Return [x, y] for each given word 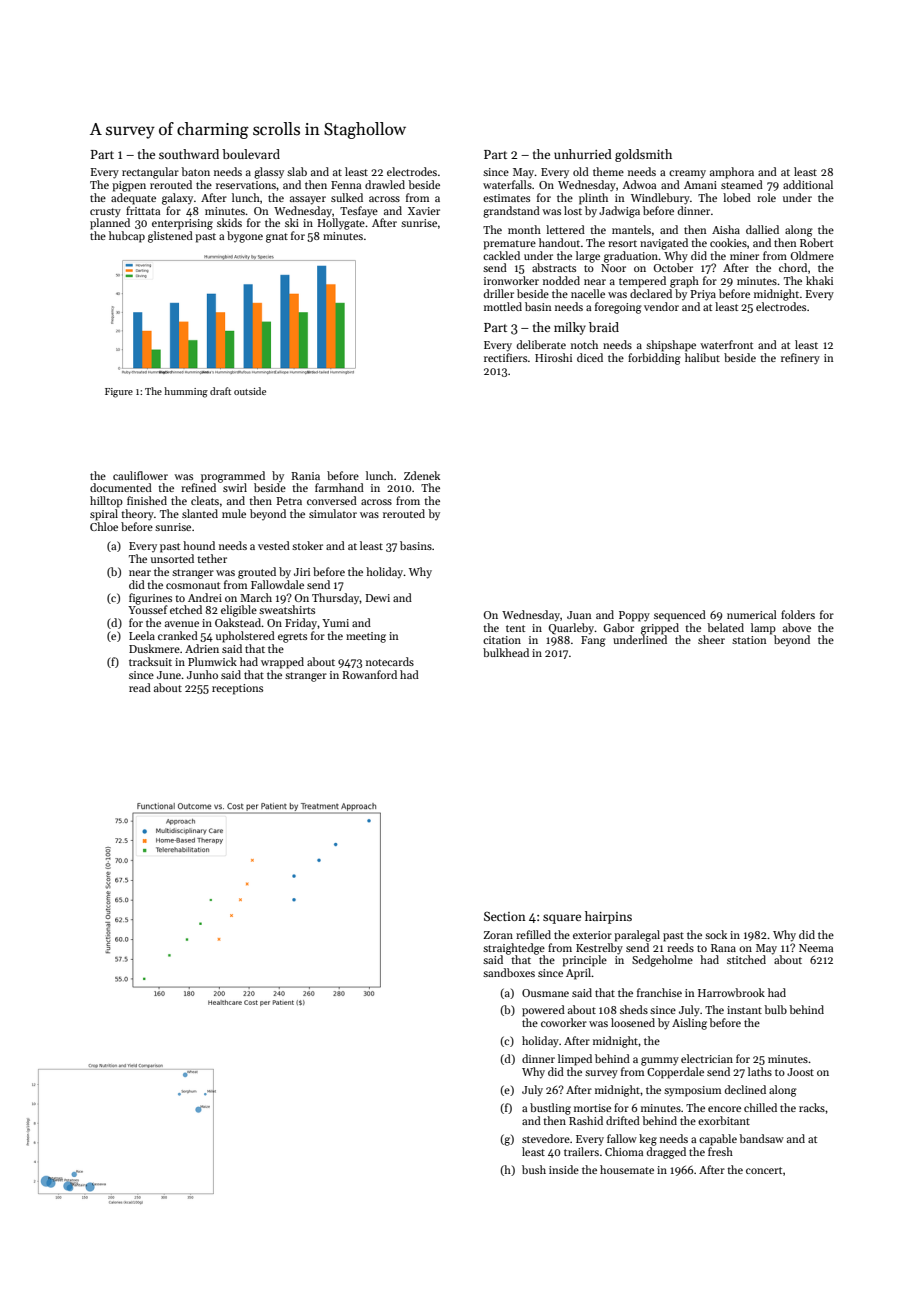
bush [534, 1169]
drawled [385, 184]
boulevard [251, 154]
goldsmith [643, 155]
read [140, 687]
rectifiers [505, 357]
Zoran [498, 935]
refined [198, 487]
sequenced [680, 616]
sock [716, 934]
